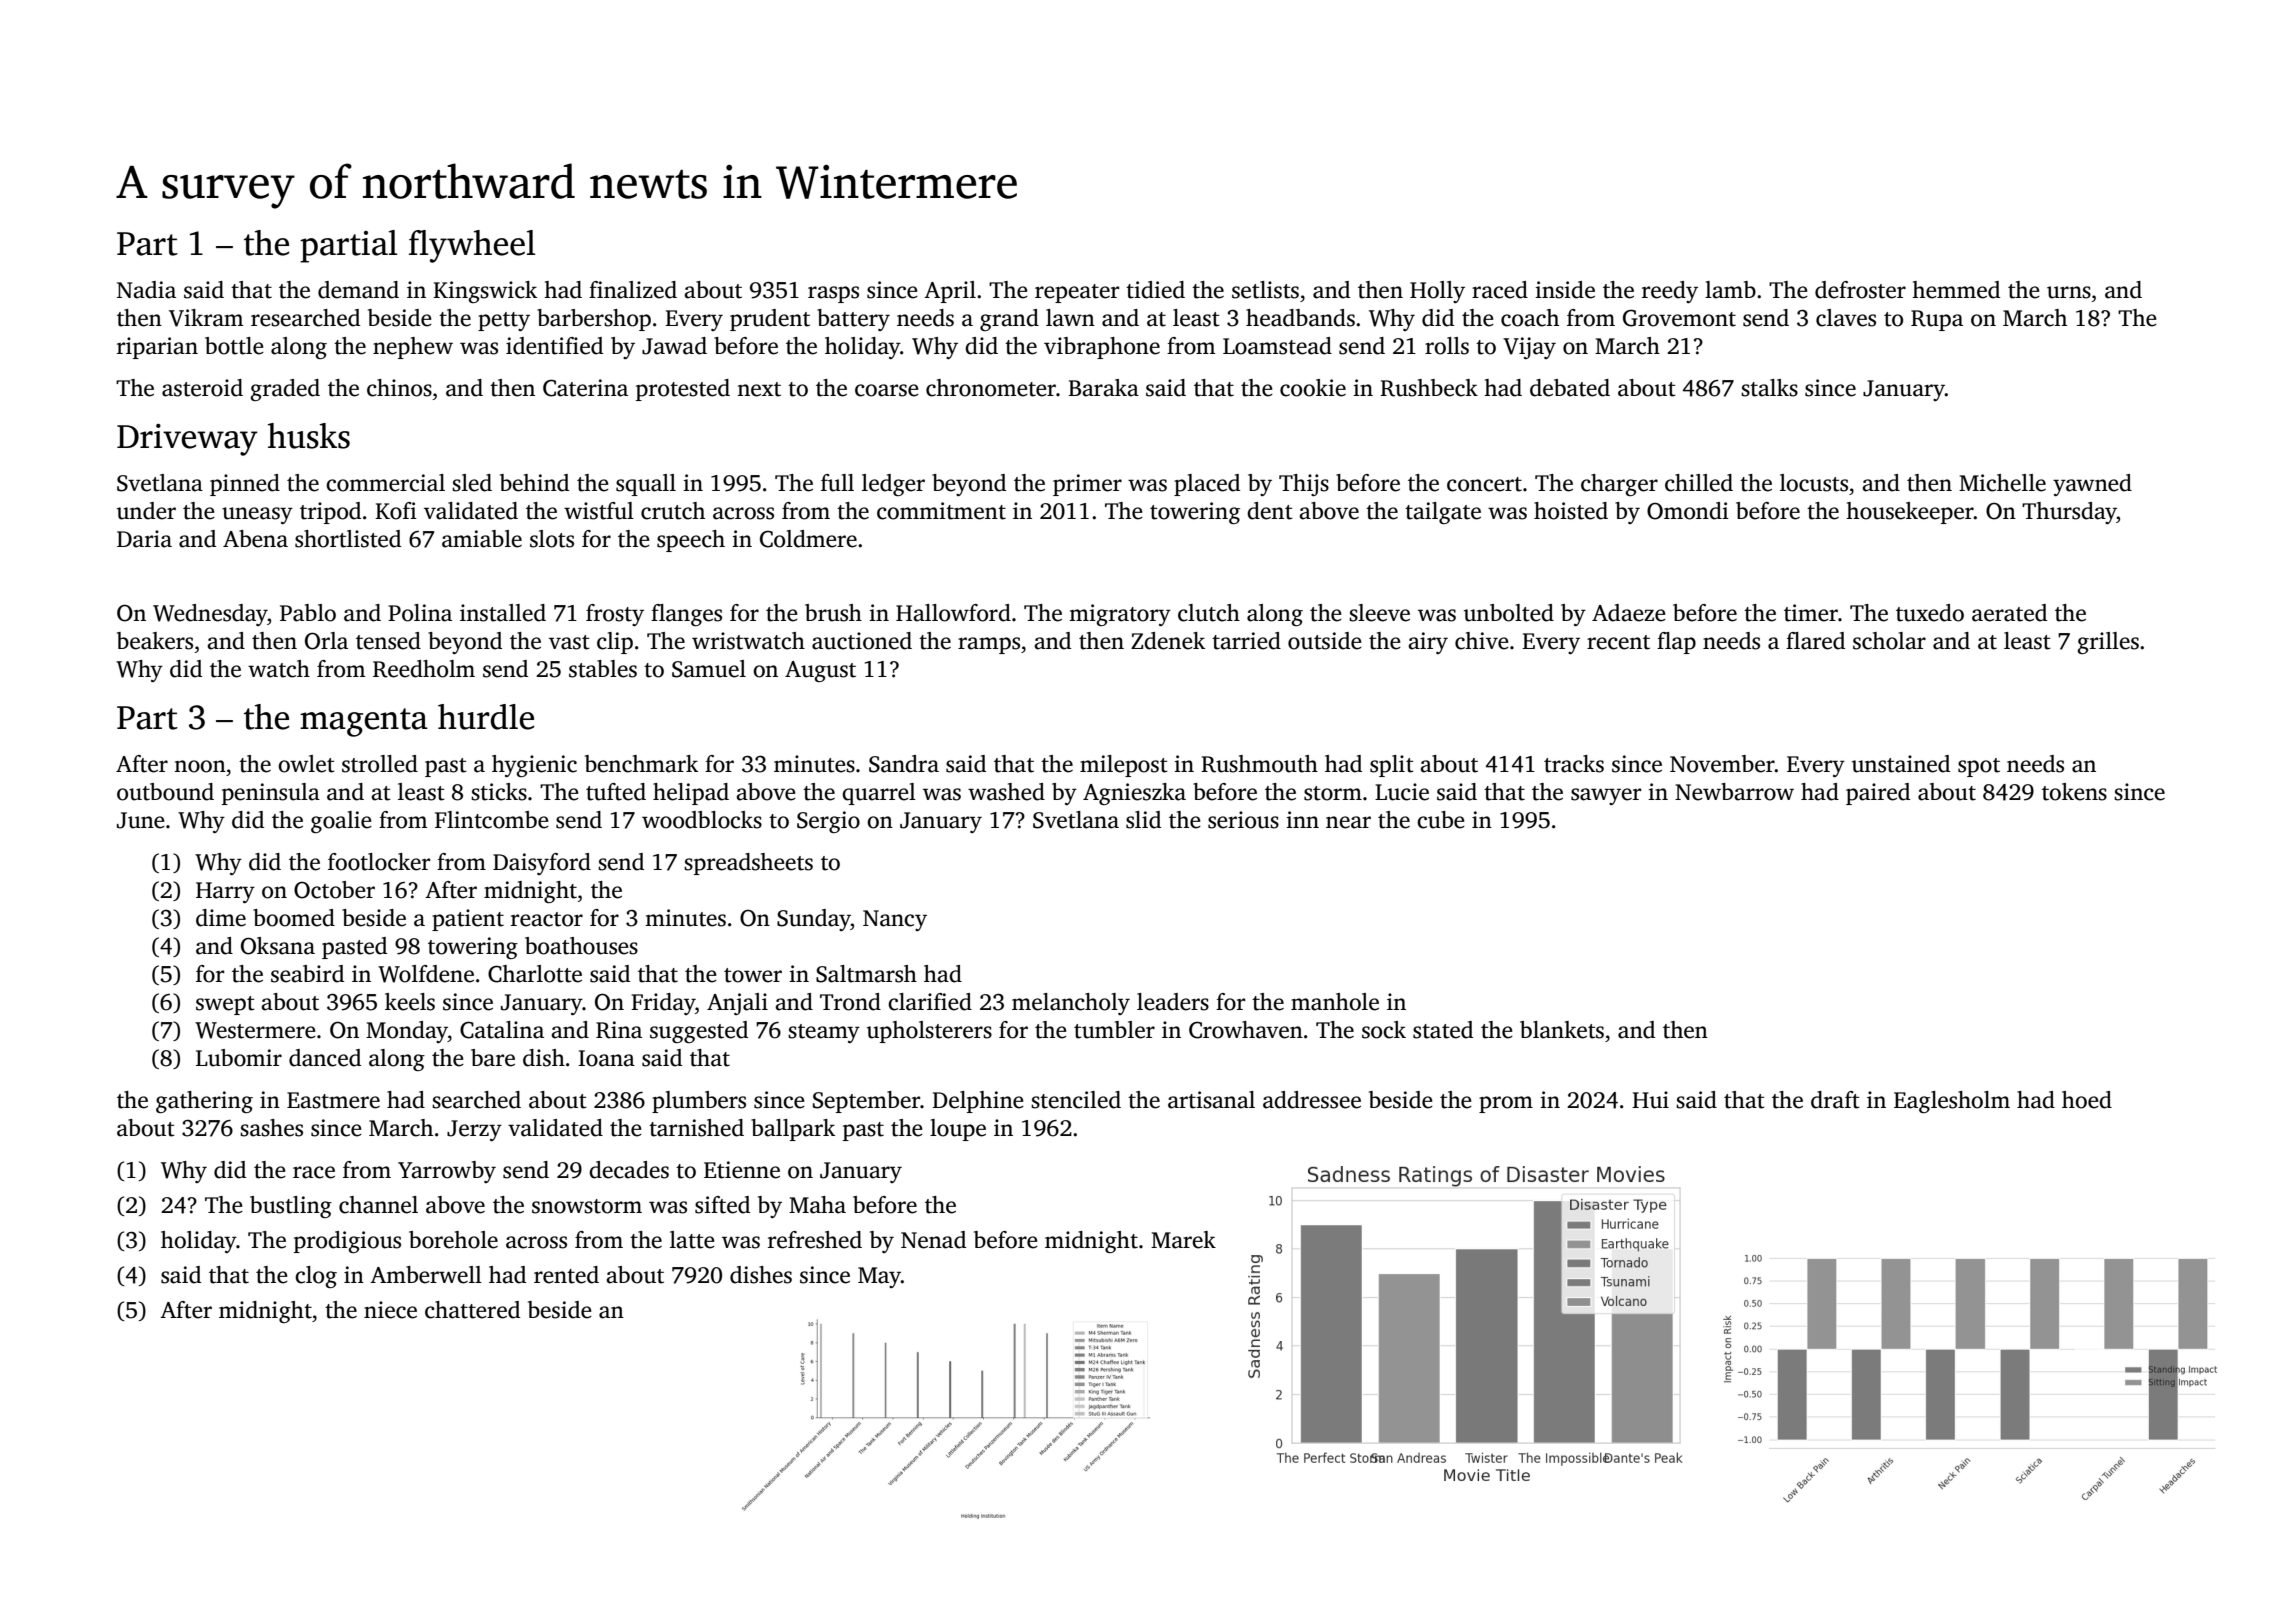 This screenshot has height=1620, width=2292. What do you see at coordinates (472, 246) in the screenshot?
I see `flywheel` at bounding box center [472, 246].
